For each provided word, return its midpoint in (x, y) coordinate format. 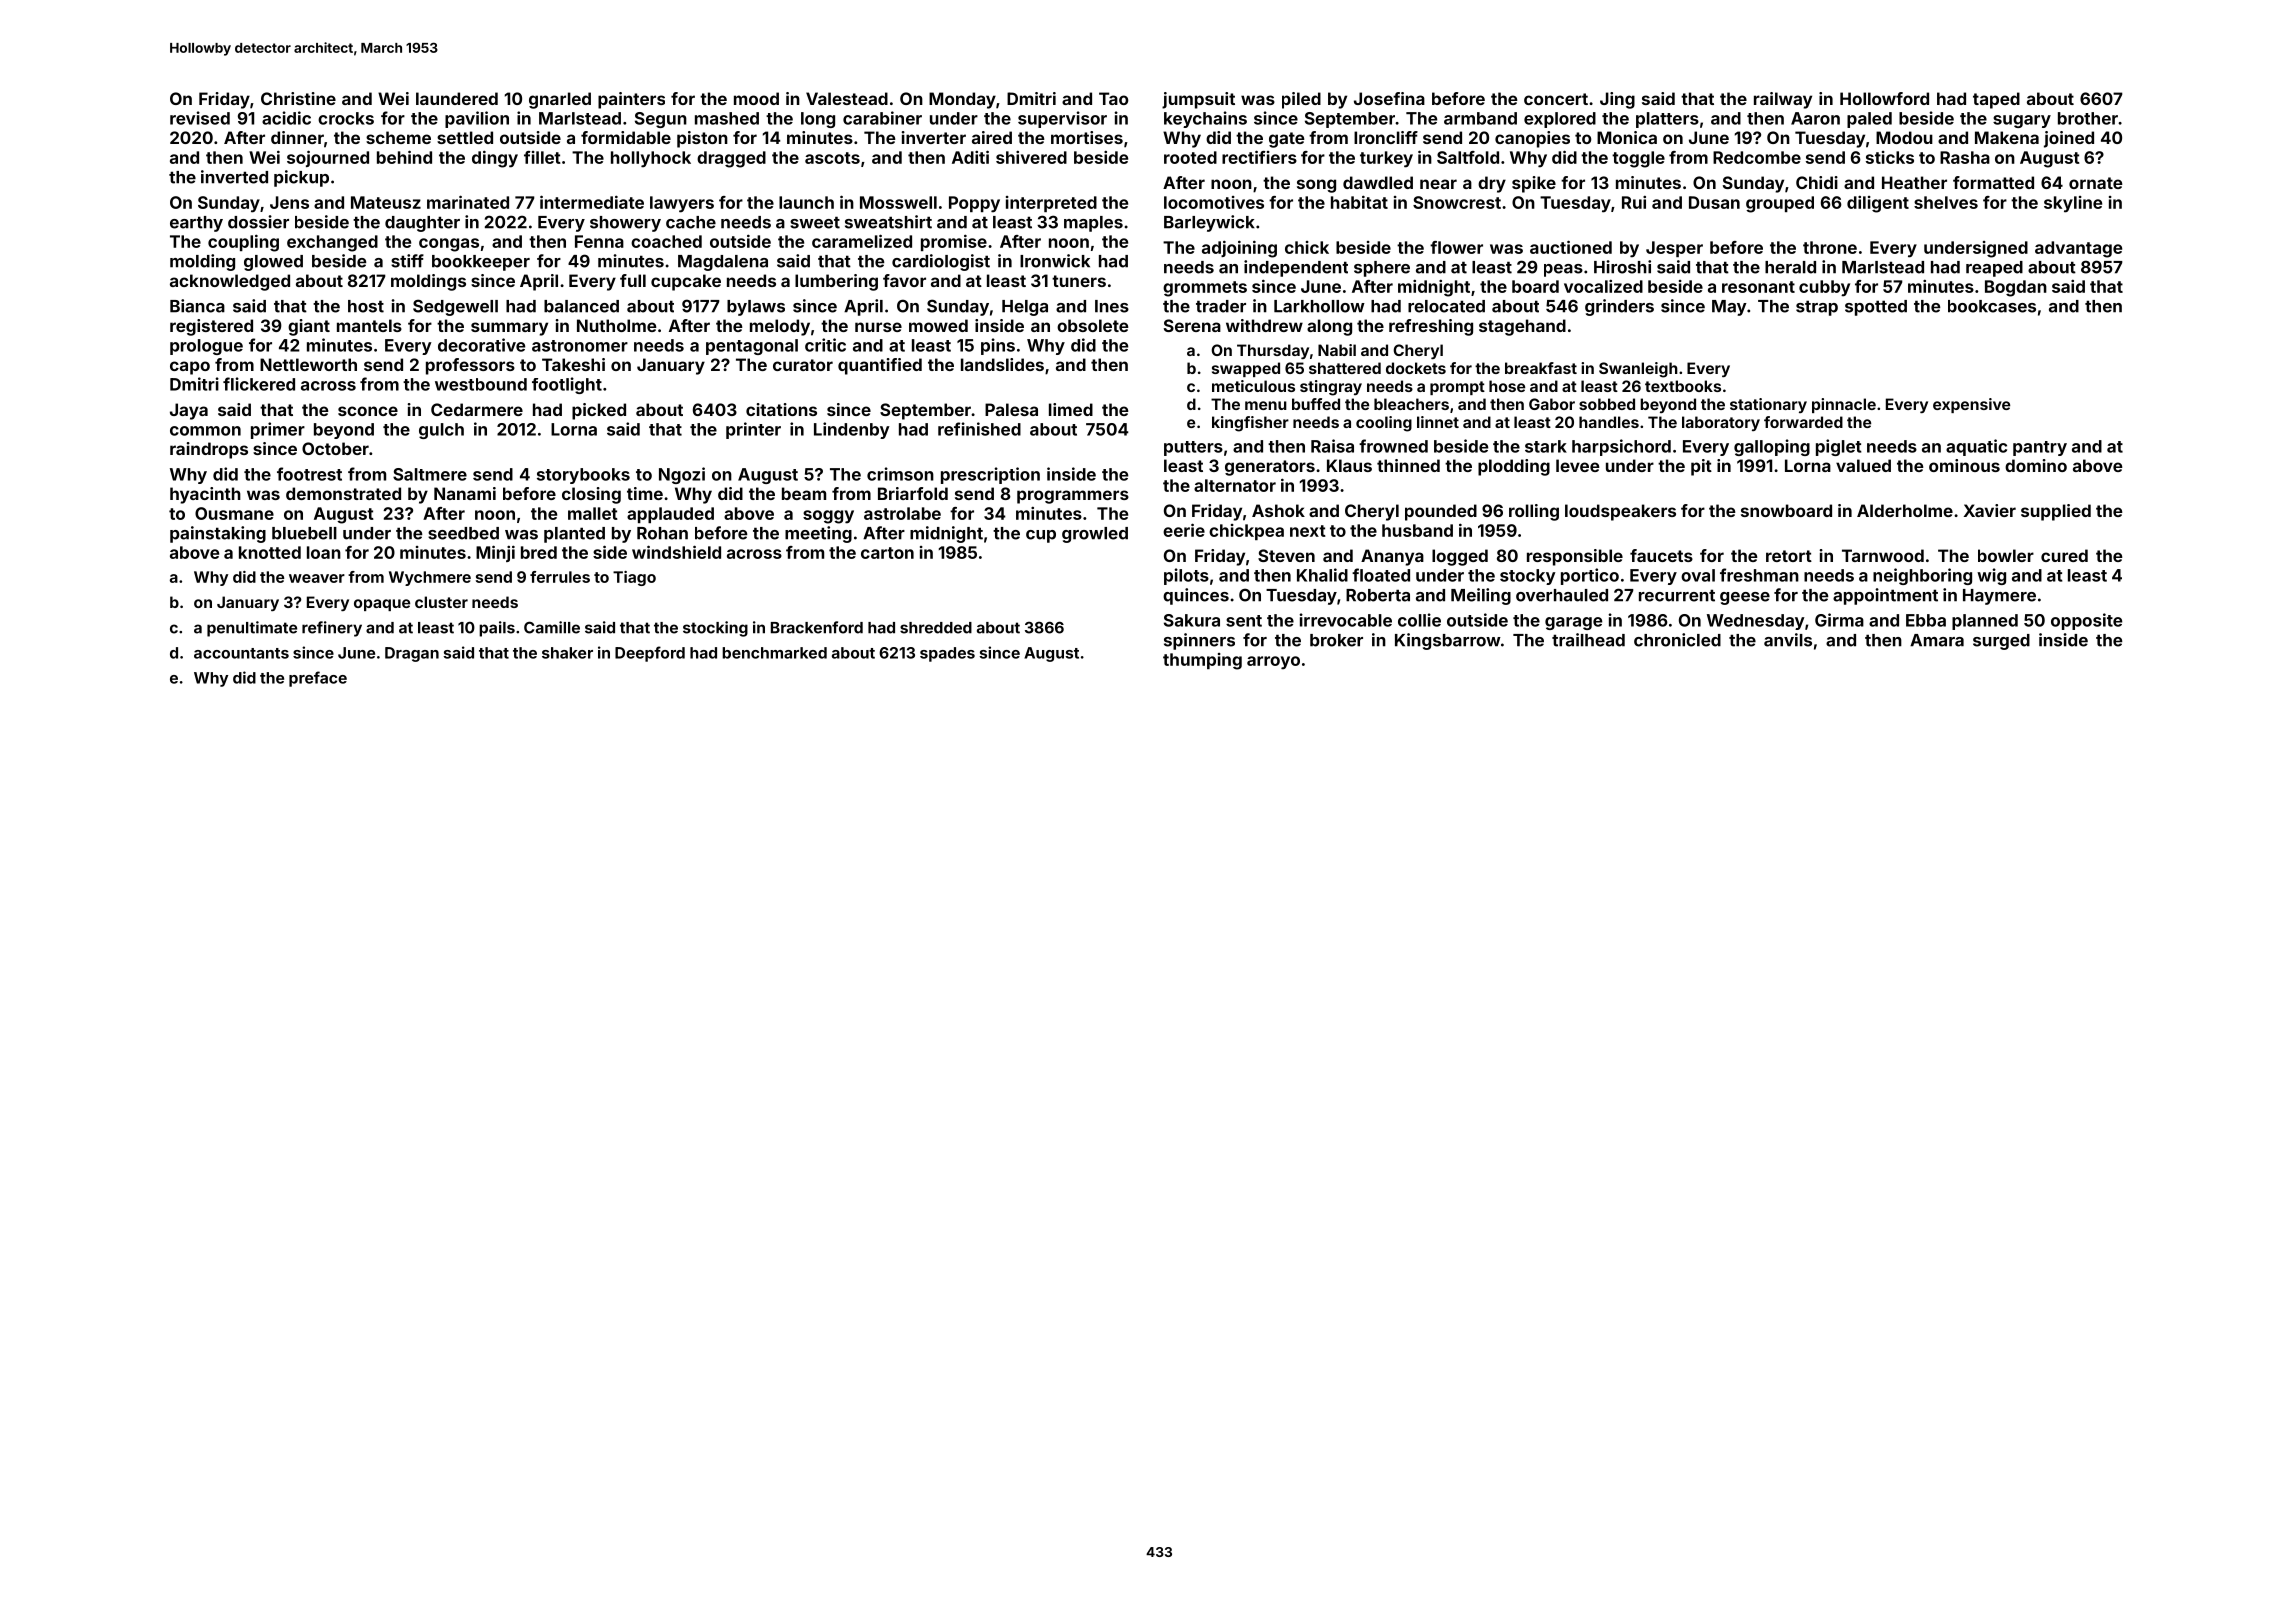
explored (1560, 120)
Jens (289, 202)
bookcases (1992, 306)
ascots (832, 158)
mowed (938, 325)
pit (1701, 467)
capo (190, 368)
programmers (1073, 497)
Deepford (650, 654)
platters (1667, 120)
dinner (297, 137)
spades (947, 654)
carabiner (882, 118)
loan (324, 552)
